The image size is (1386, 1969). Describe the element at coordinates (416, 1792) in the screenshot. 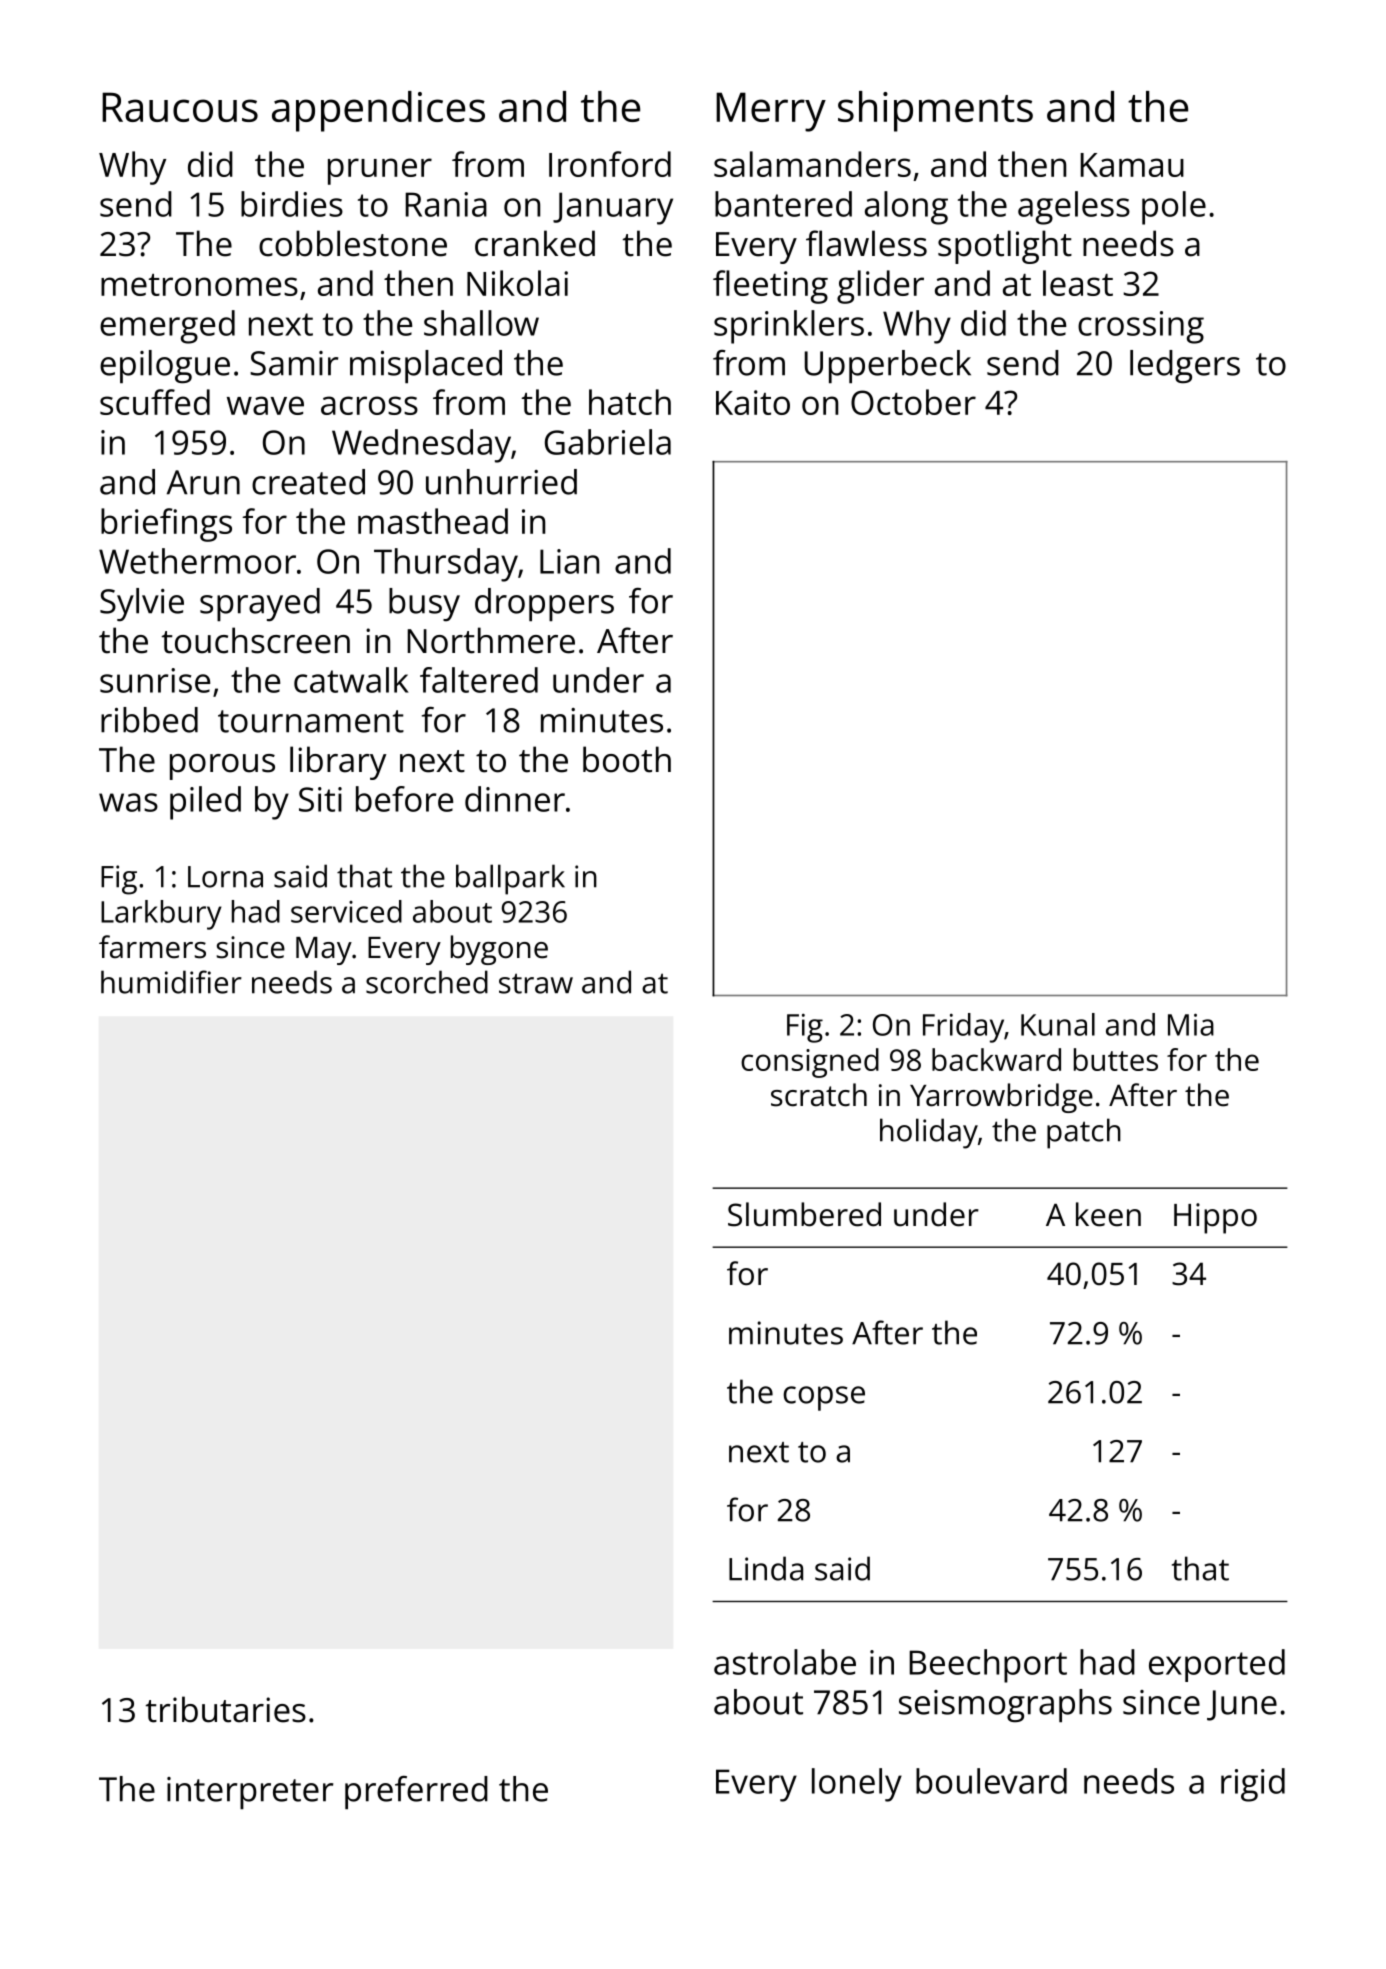

I see `preferred` at that location.
